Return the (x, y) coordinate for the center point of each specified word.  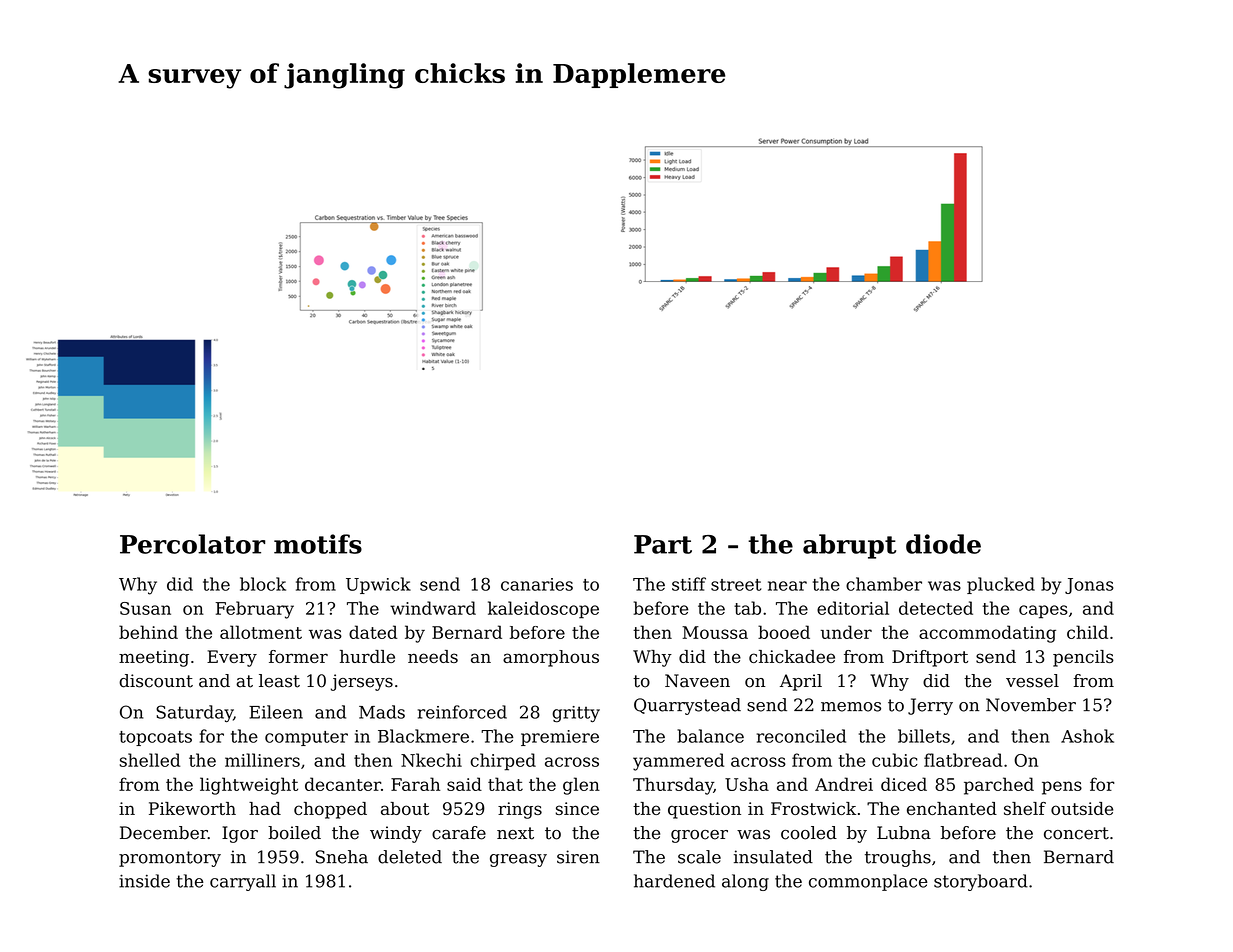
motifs (318, 544)
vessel (1032, 681)
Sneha (342, 857)
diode (943, 544)
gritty (576, 714)
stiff (689, 584)
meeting (154, 658)
